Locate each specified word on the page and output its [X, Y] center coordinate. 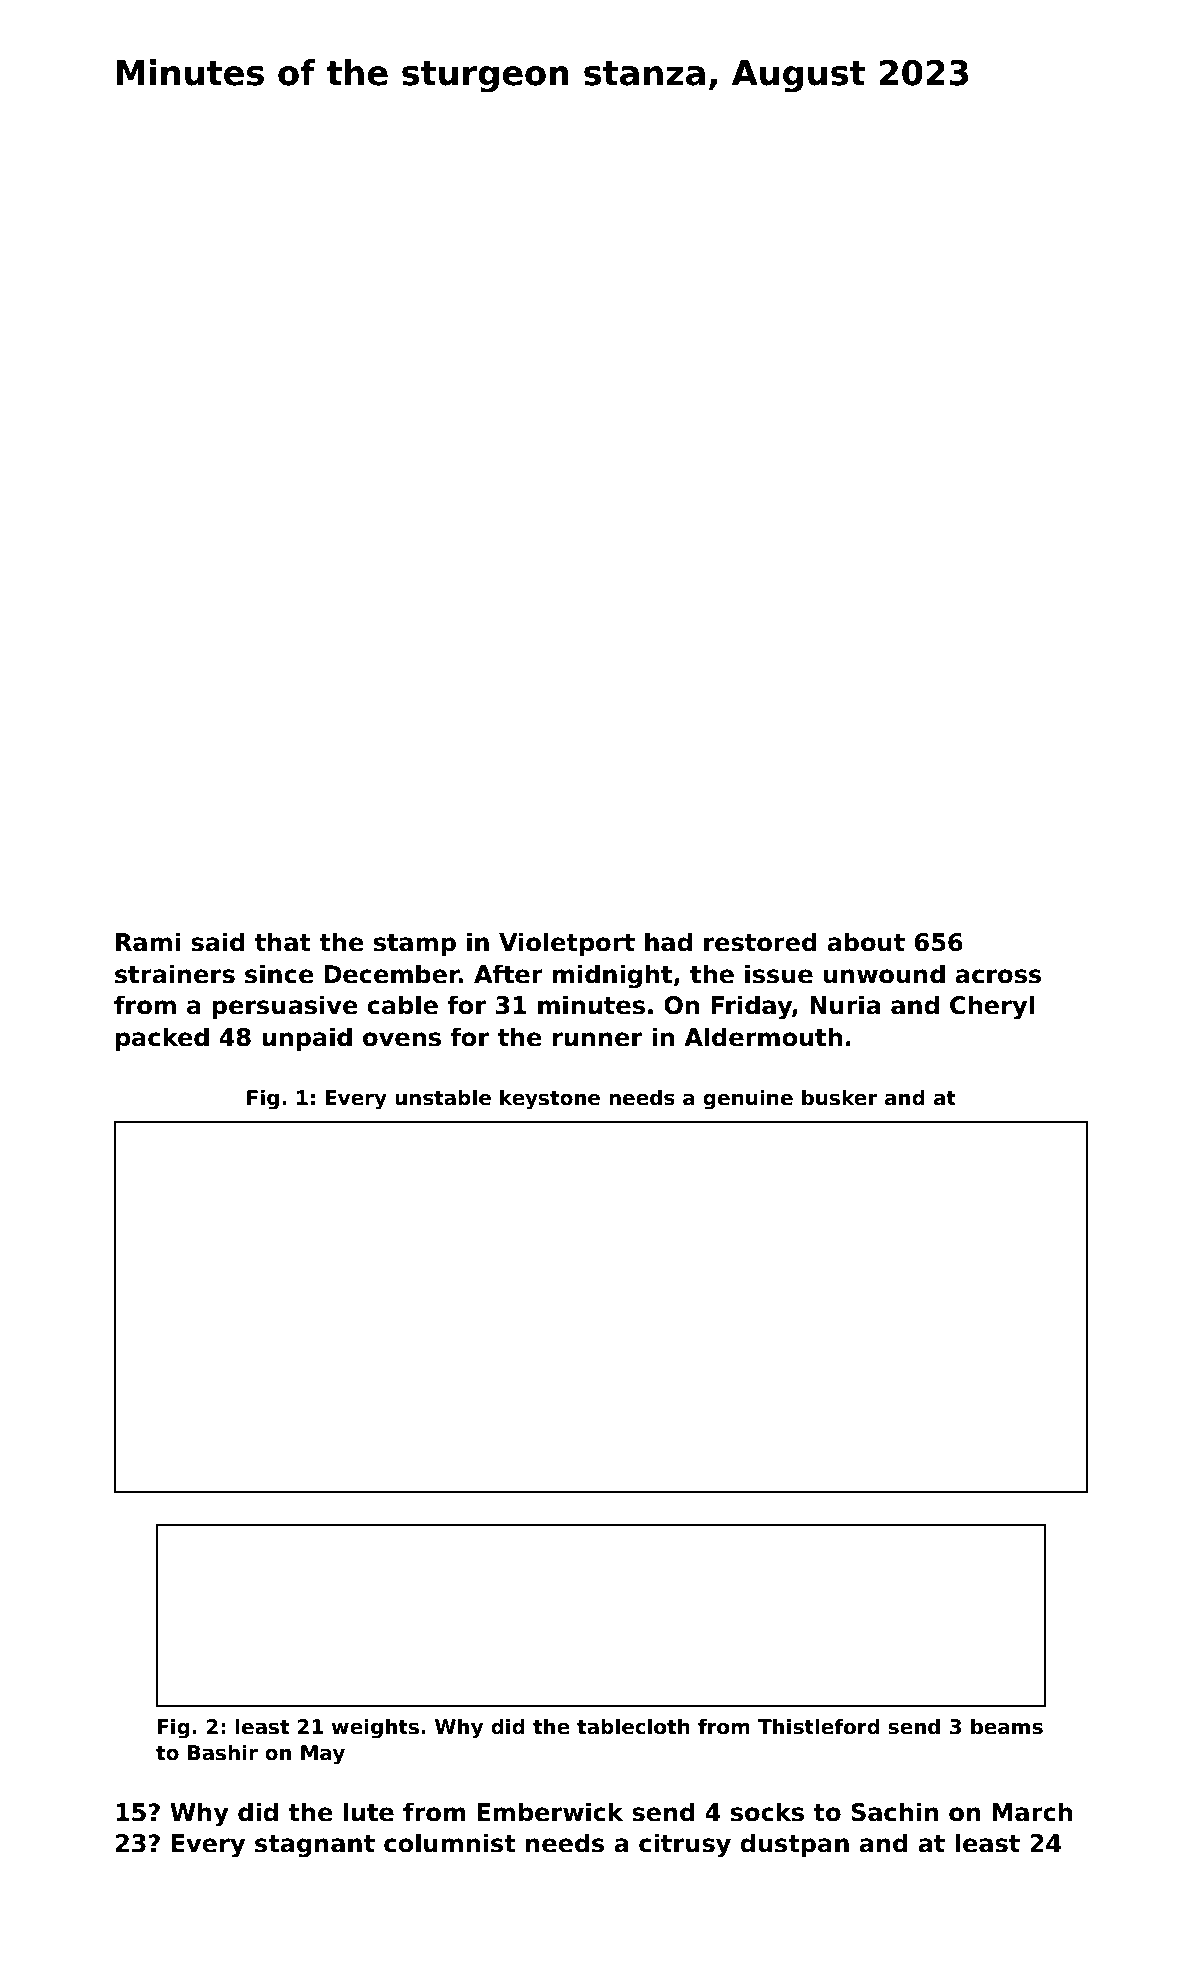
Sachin [895, 1812]
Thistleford [819, 1726]
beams [1007, 1726]
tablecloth [633, 1726]
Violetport [567, 944]
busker [839, 1097]
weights [375, 1728]
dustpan [794, 1845]
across [998, 976]
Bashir [223, 1752]
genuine [748, 1099]
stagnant [315, 1846]
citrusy [685, 1845]
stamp [415, 945]
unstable [443, 1097]
